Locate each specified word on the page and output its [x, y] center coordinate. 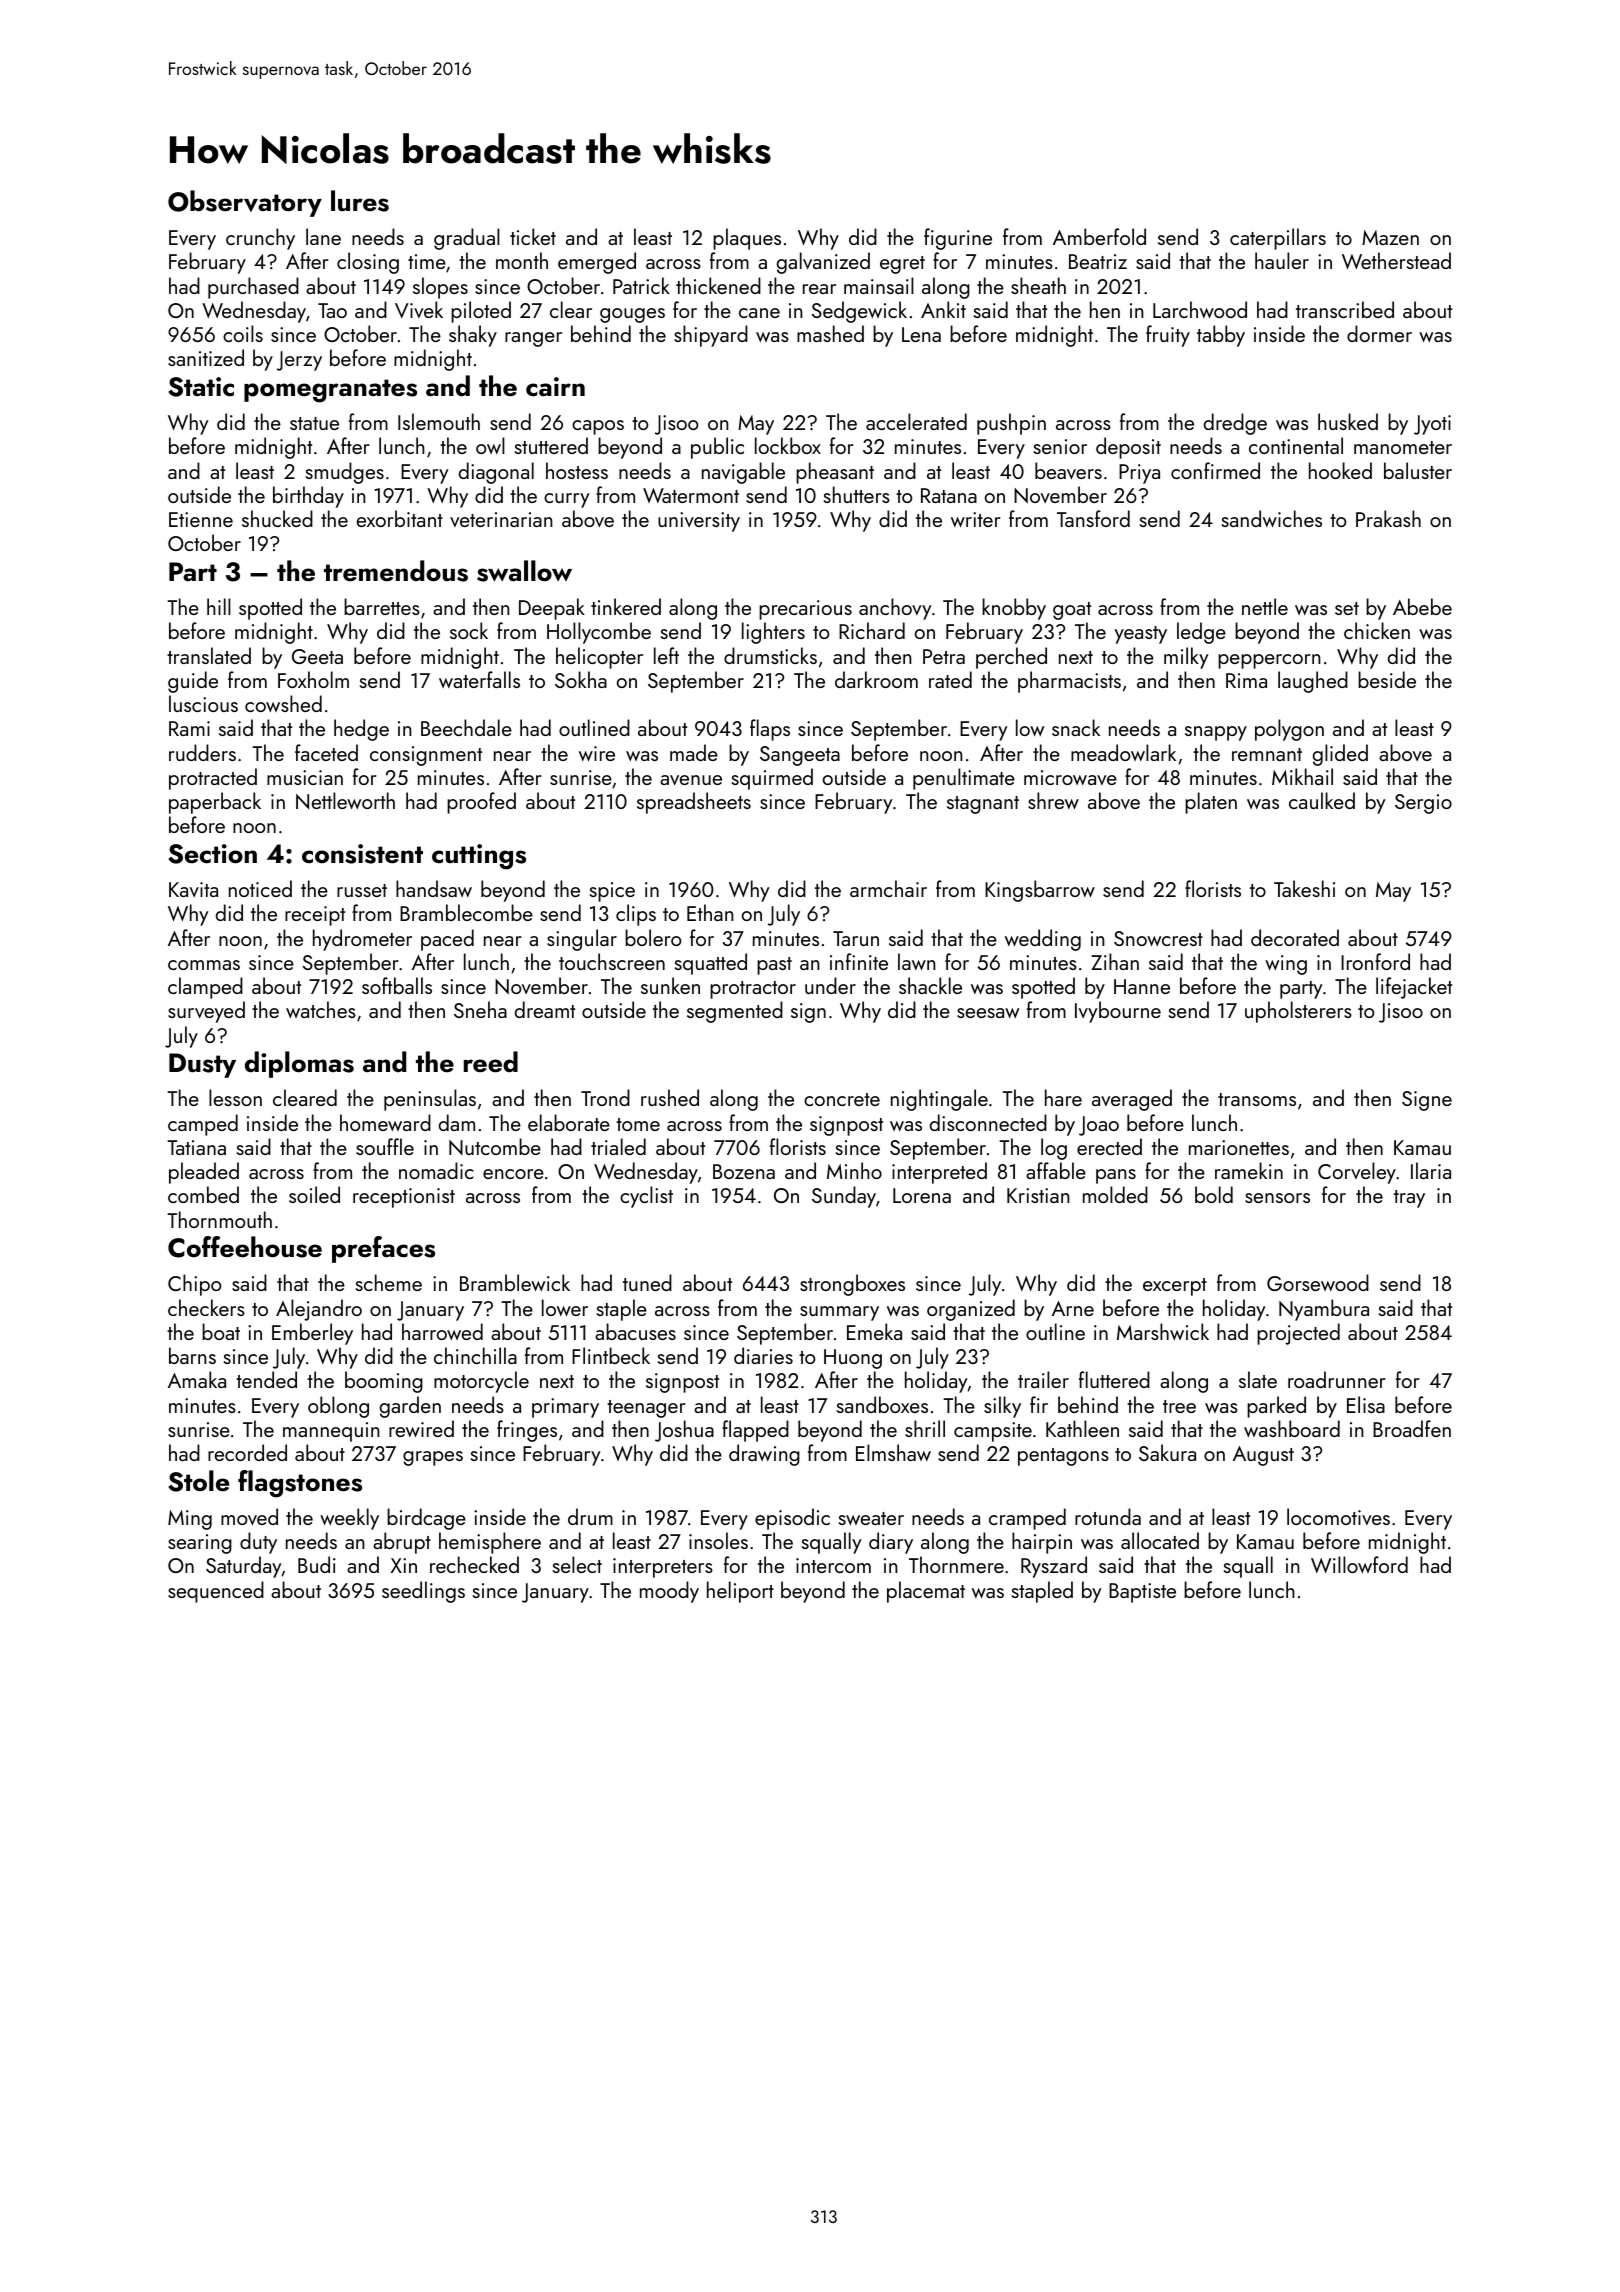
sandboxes [882, 1404]
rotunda [1108, 1516]
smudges [345, 473]
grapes [433, 1458]
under [830, 985]
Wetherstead [1396, 260]
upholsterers [1298, 1012]
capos [598, 427]
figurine [958, 239]
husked [1348, 421]
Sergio [1423, 804]
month [522, 260]
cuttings [479, 857]
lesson [235, 1097]
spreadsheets [694, 803]
